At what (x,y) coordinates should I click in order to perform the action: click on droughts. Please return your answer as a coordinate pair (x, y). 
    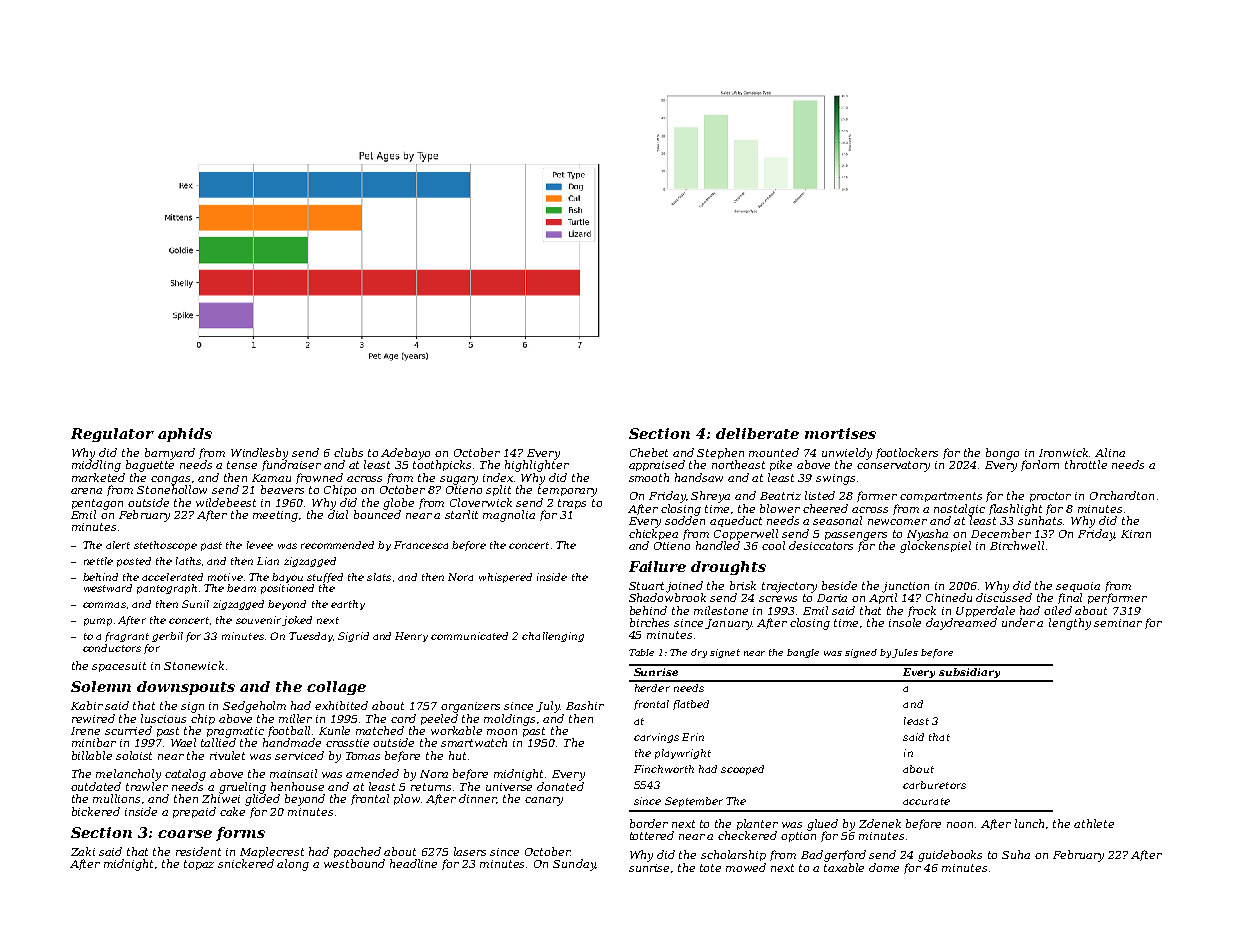
    Looking at the image, I should click on (728, 568).
